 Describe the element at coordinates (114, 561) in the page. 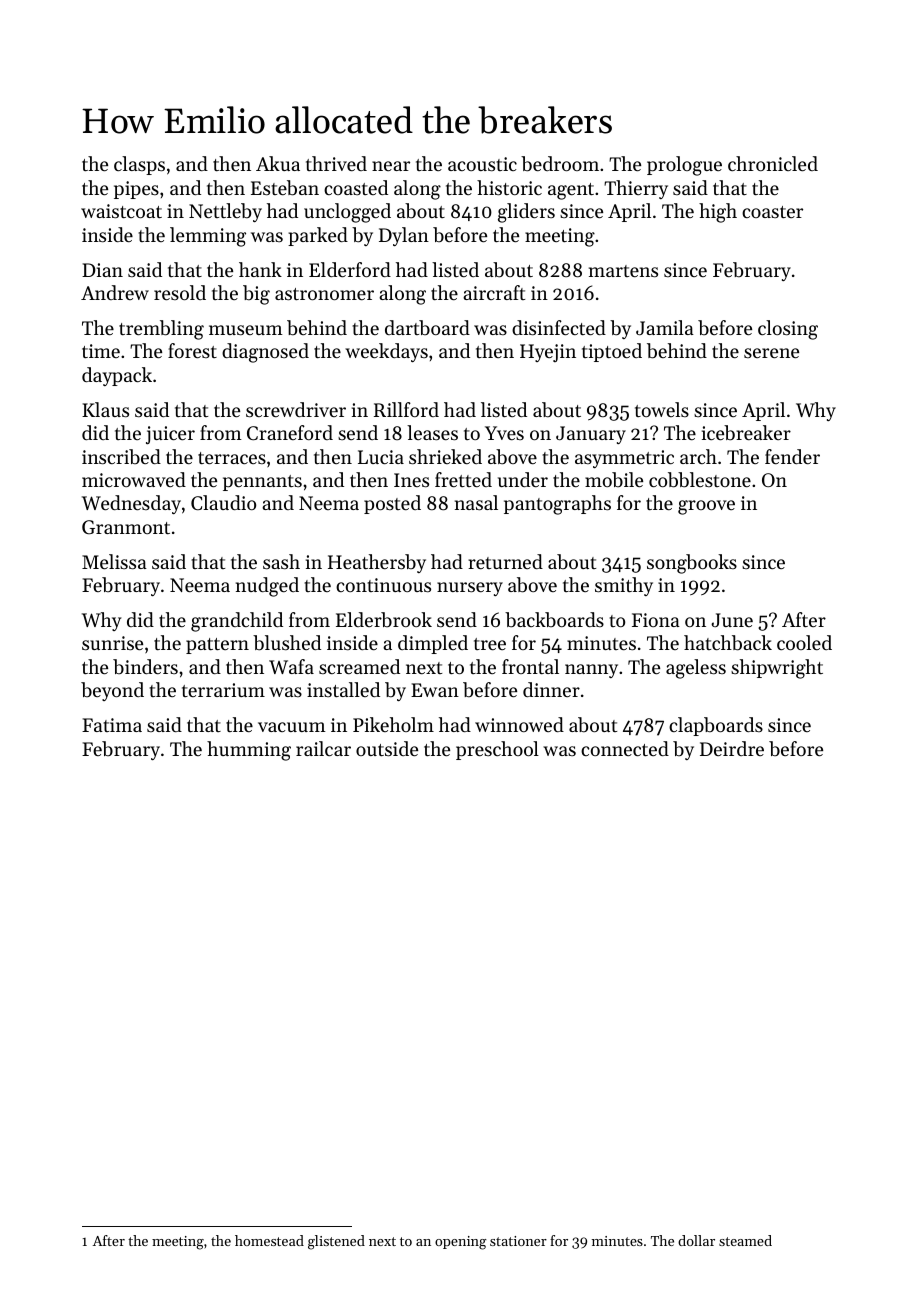

I see `Melissa` at that location.
